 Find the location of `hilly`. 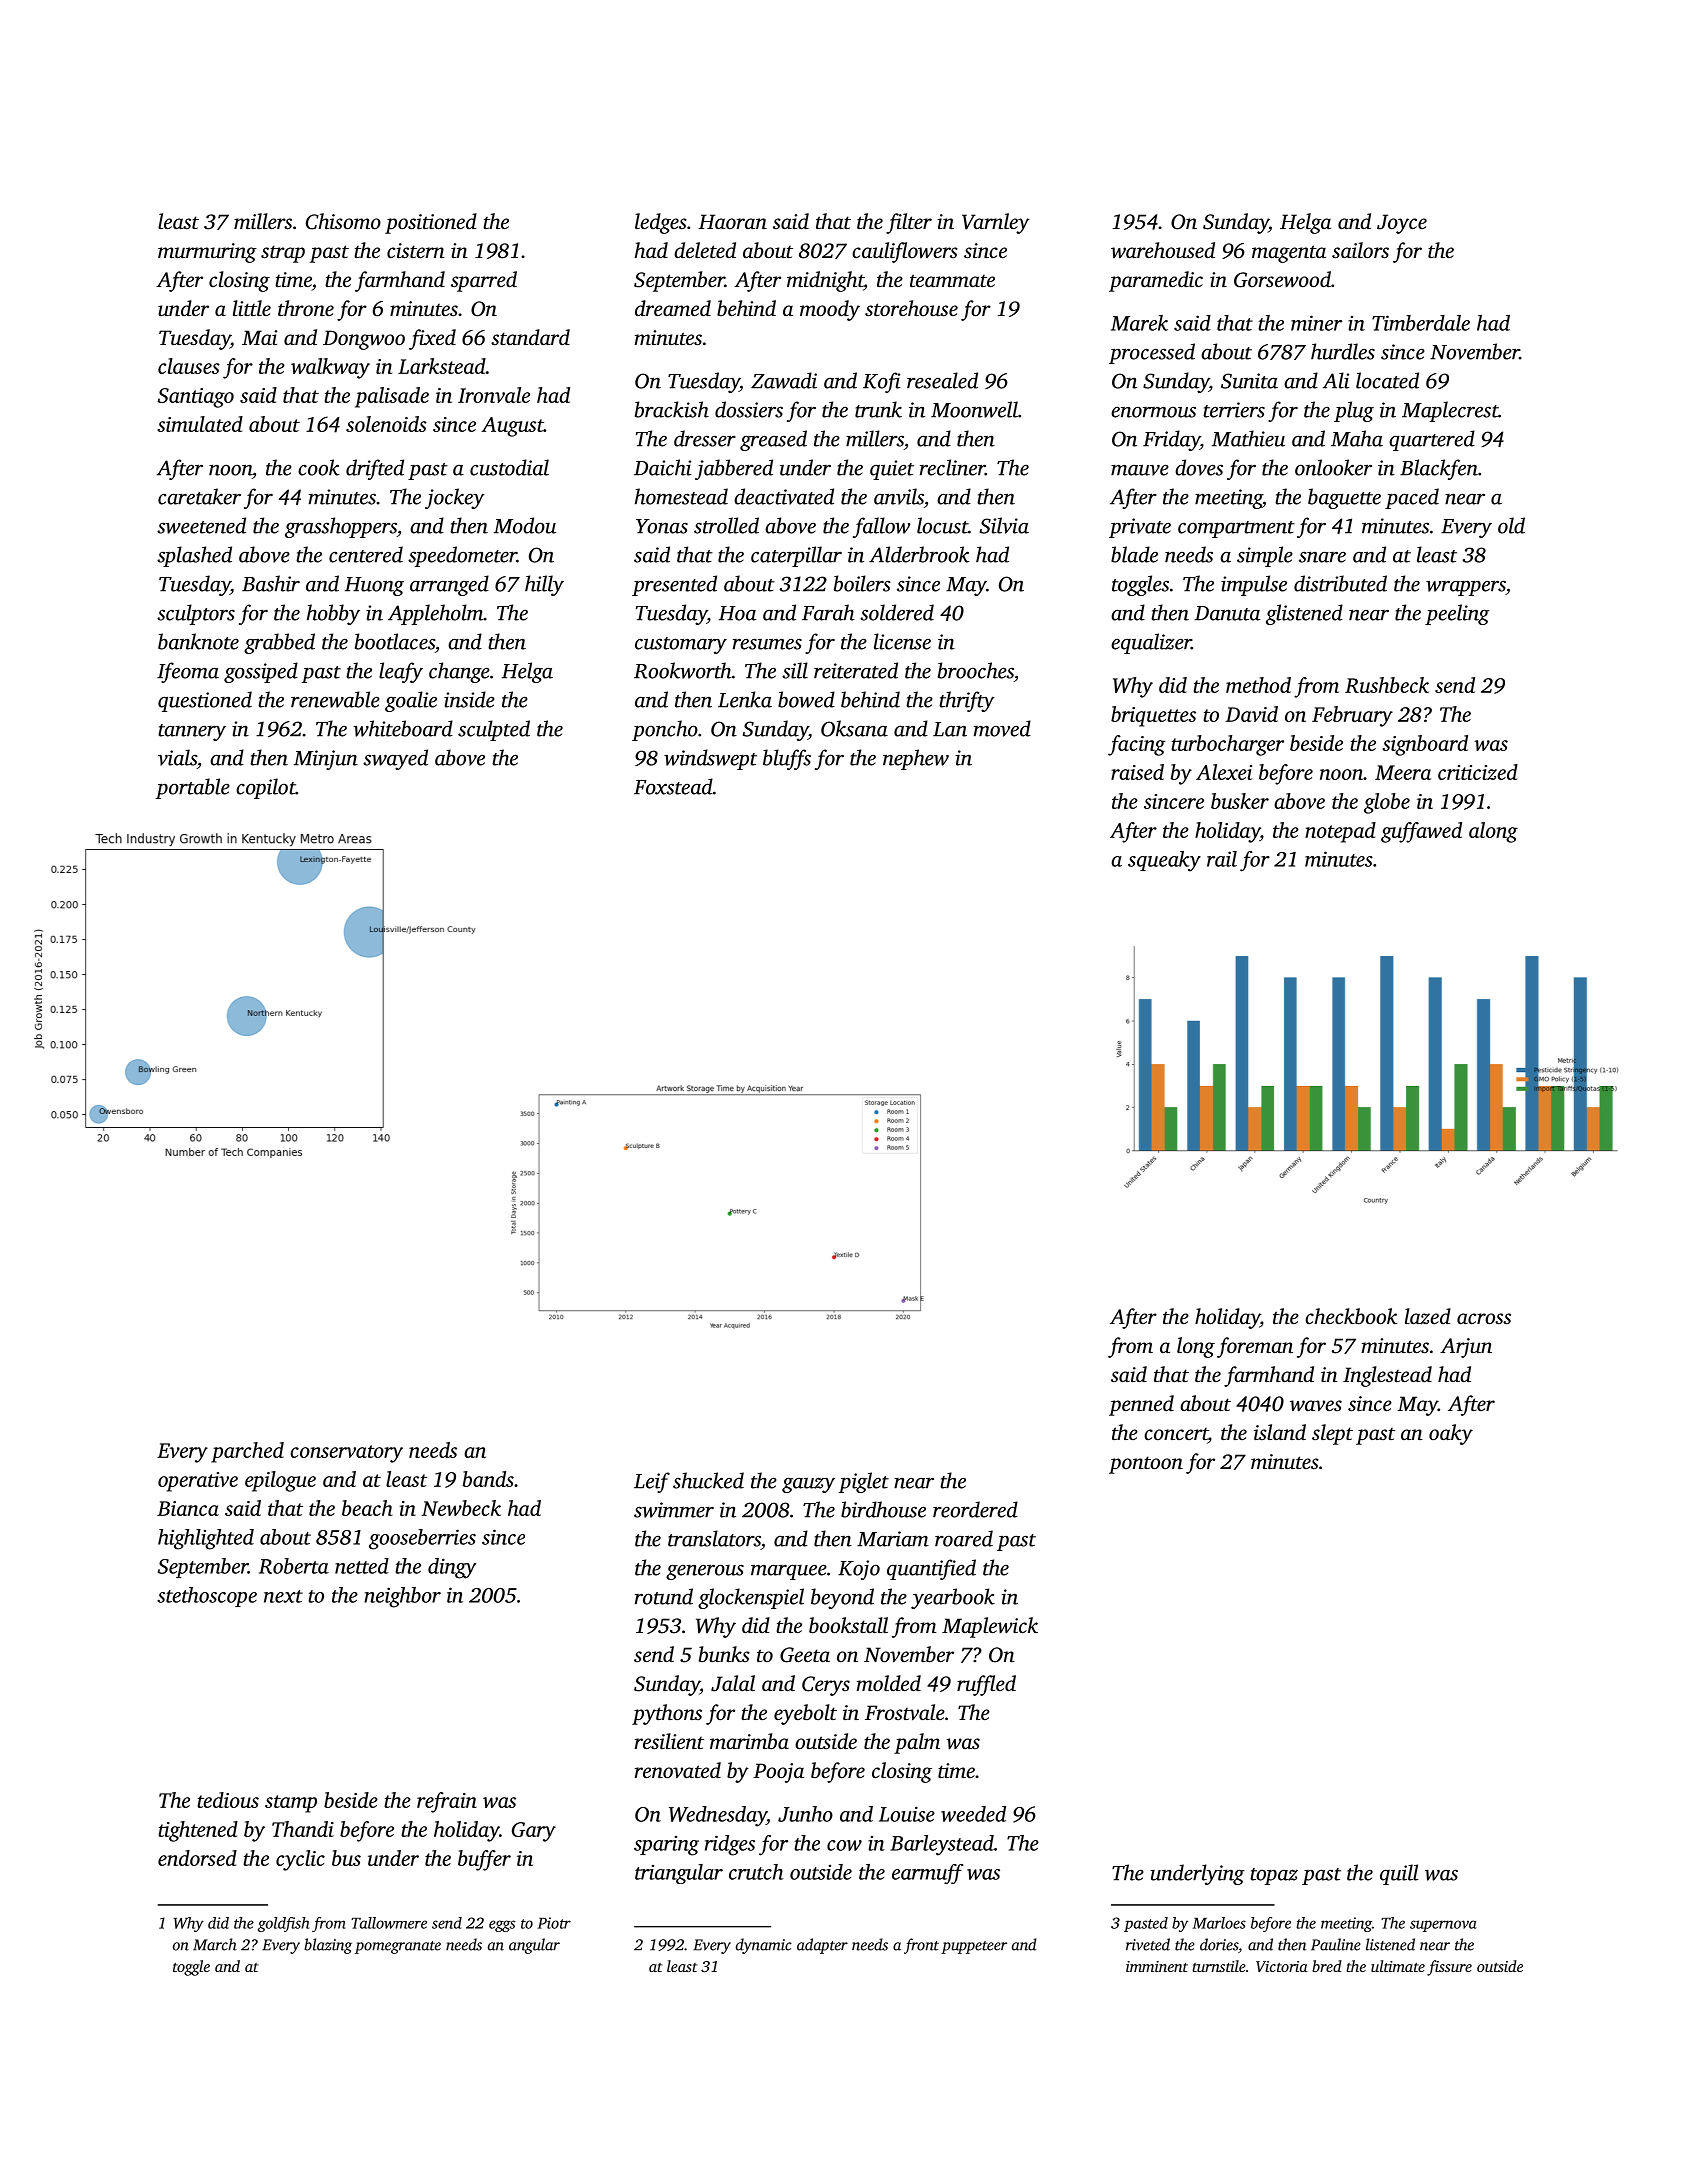

hilly is located at coordinates (544, 585).
